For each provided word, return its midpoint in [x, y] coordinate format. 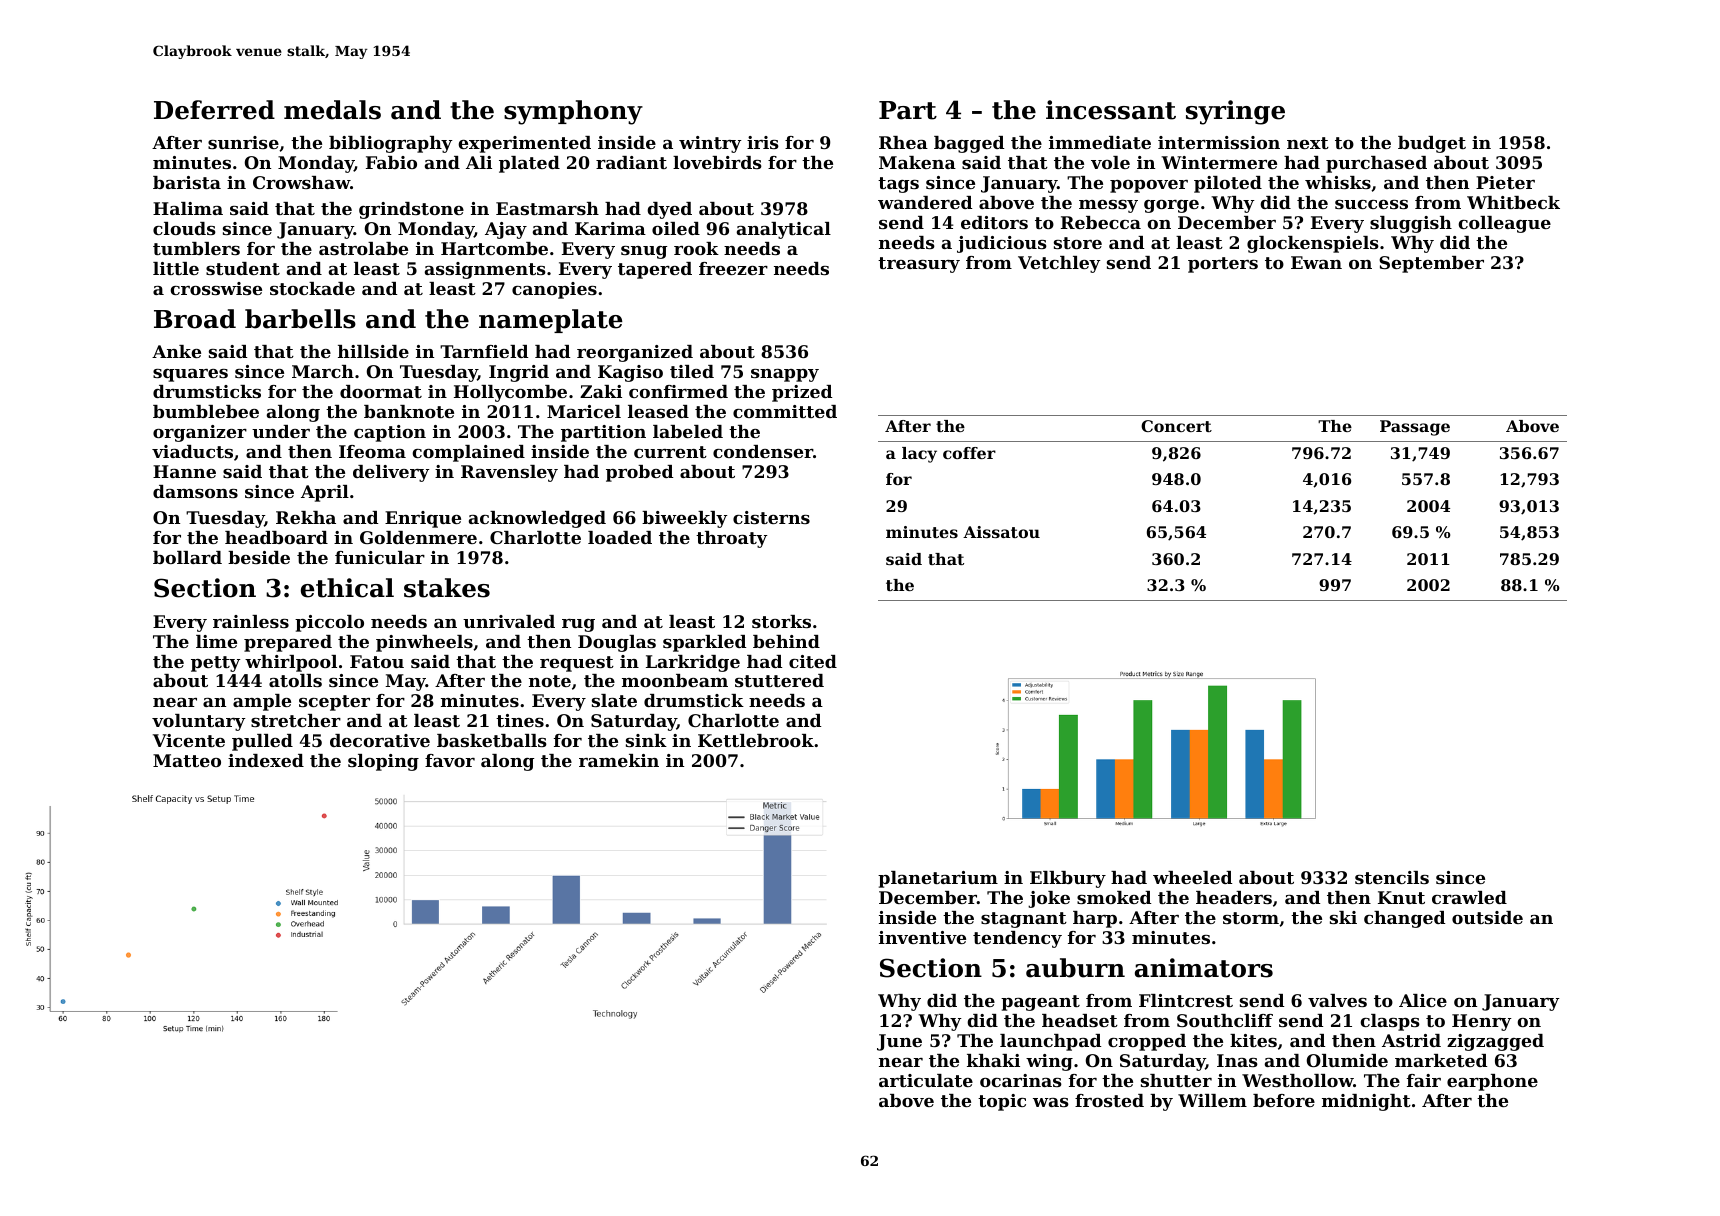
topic [1002, 1102]
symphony [573, 112]
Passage [1415, 428]
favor [450, 760]
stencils [1392, 877]
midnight [1366, 1102]
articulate [926, 1080]
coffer [969, 453]
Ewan [1316, 262]
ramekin [619, 760]
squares [190, 375]
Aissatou [1001, 532]
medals [332, 110]
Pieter [1505, 182]
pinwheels [424, 643]
